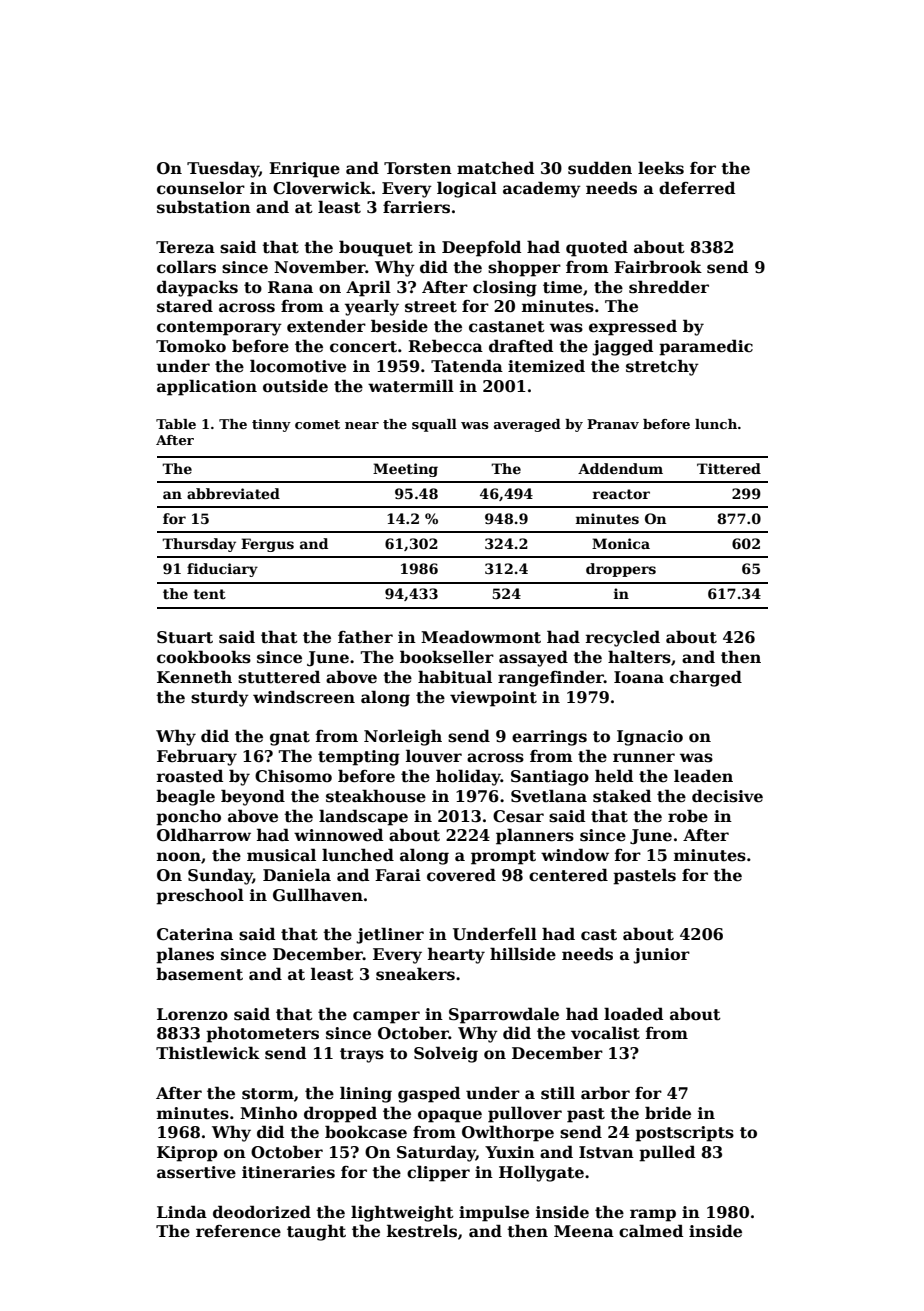 This screenshot has height=1311, width=924. I want to click on drafted, so click(521, 346).
